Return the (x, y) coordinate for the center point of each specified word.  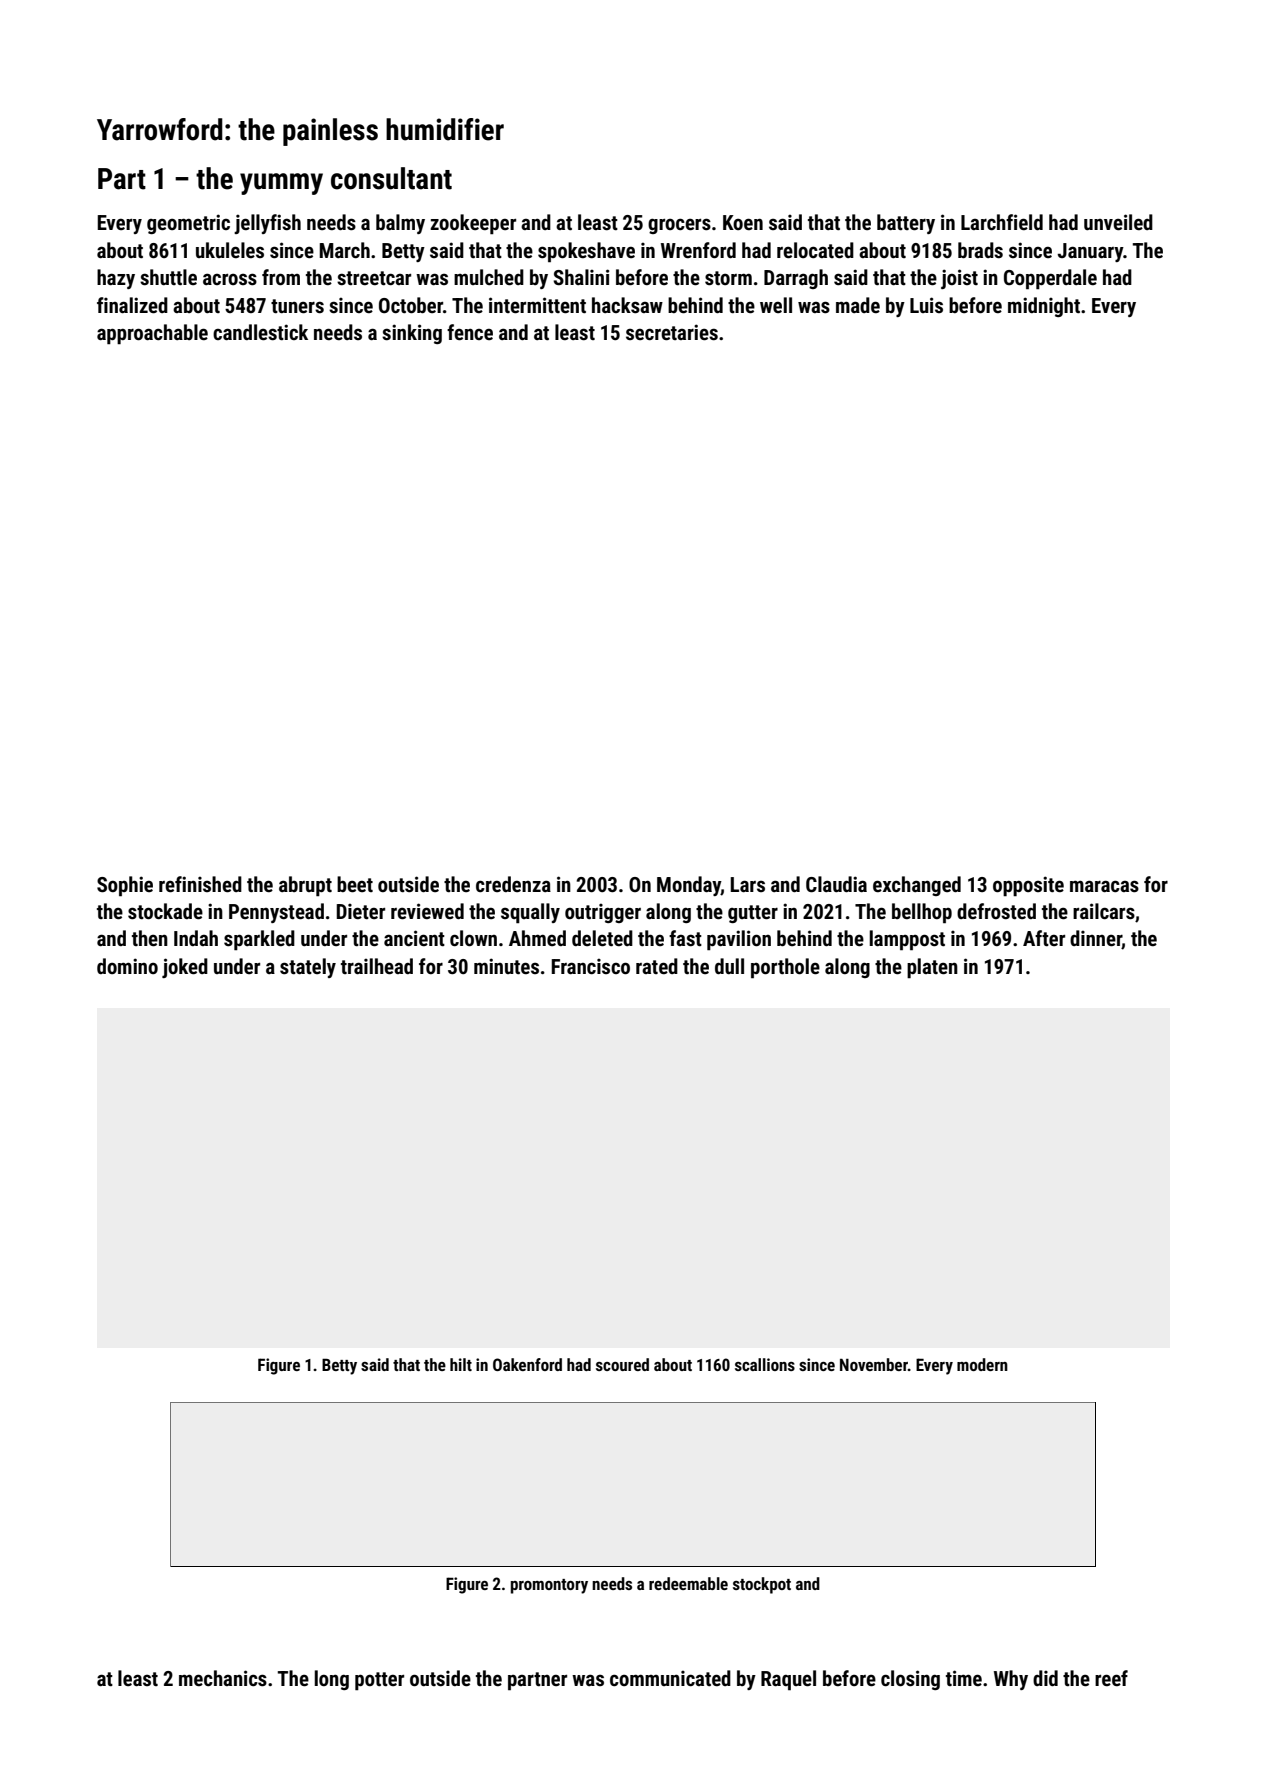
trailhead (377, 966)
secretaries (672, 332)
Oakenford (527, 1364)
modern (982, 1364)
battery (906, 224)
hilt (461, 1364)
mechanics (223, 1678)
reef (1111, 1678)
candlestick (260, 332)
